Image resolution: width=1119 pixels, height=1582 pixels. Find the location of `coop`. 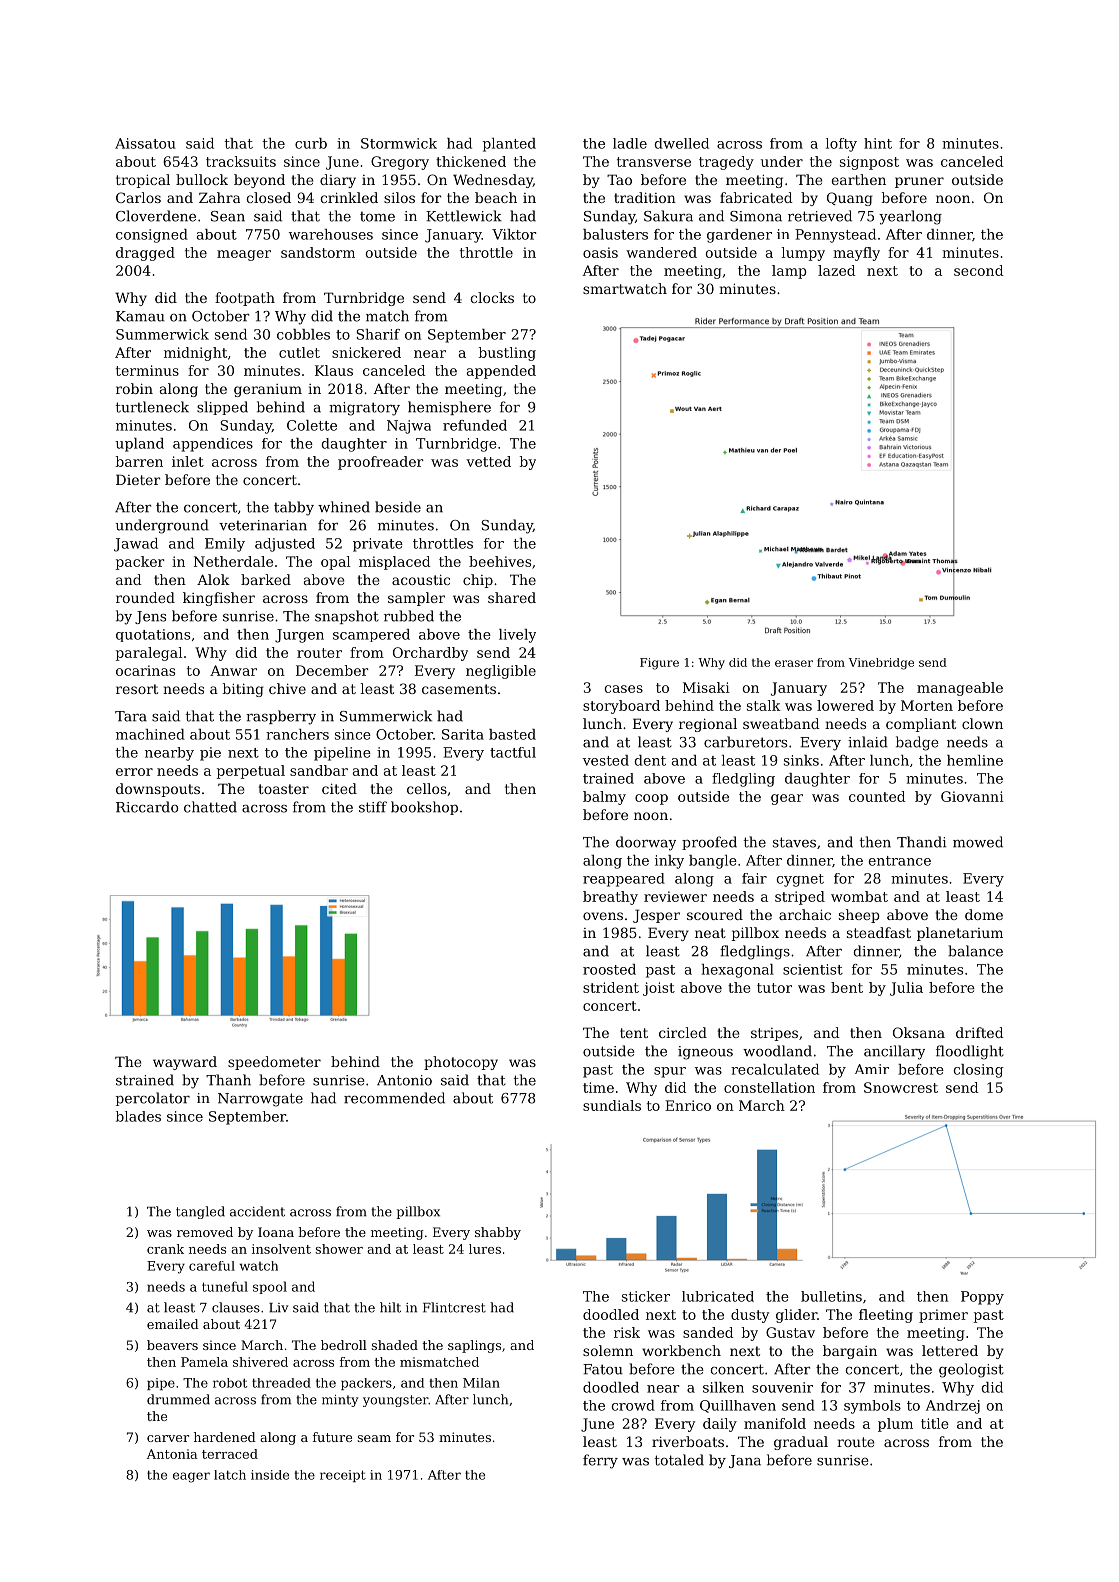

coop is located at coordinates (651, 799).
